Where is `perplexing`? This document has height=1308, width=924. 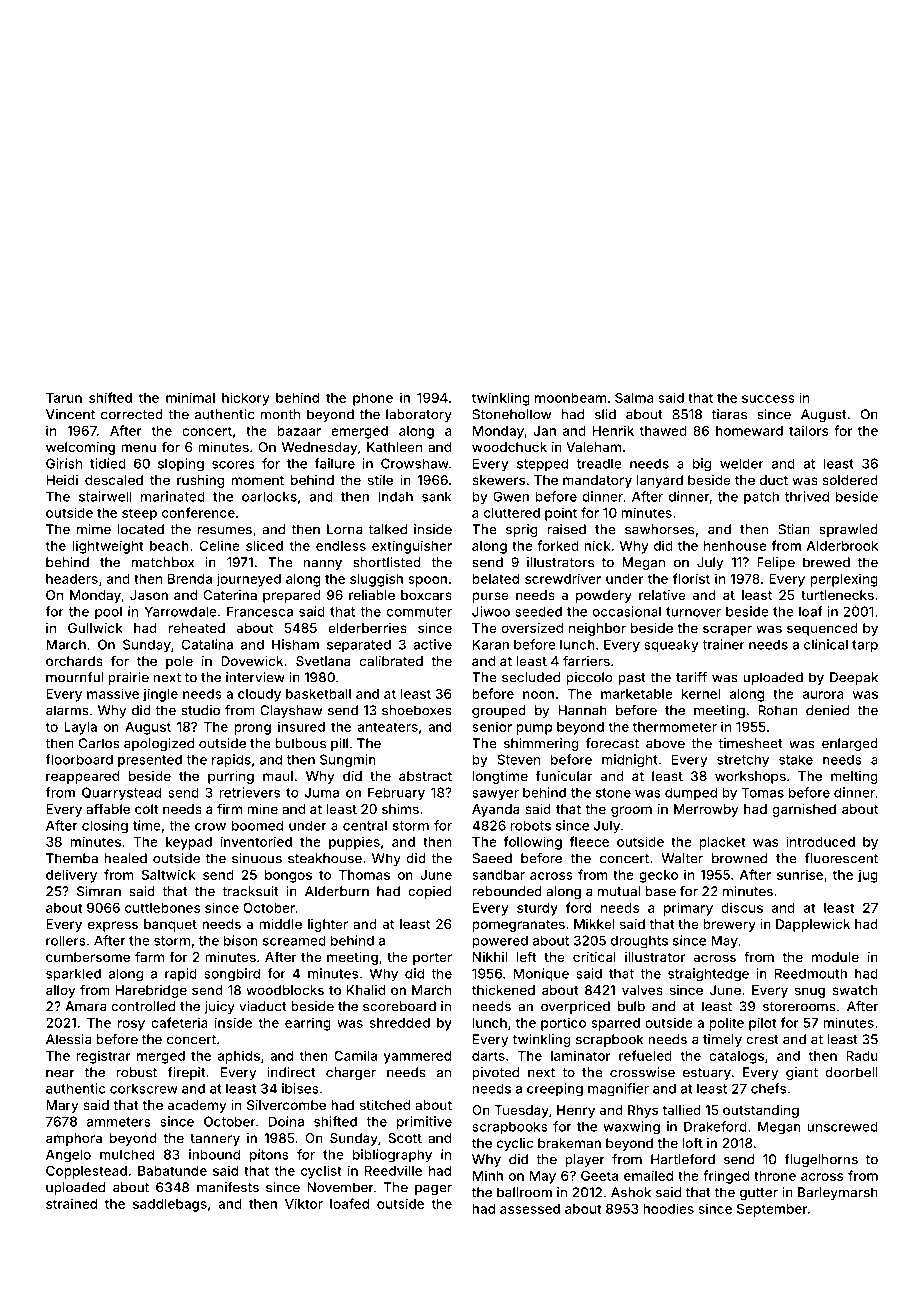 perplexing is located at coordinates (844, 580).
